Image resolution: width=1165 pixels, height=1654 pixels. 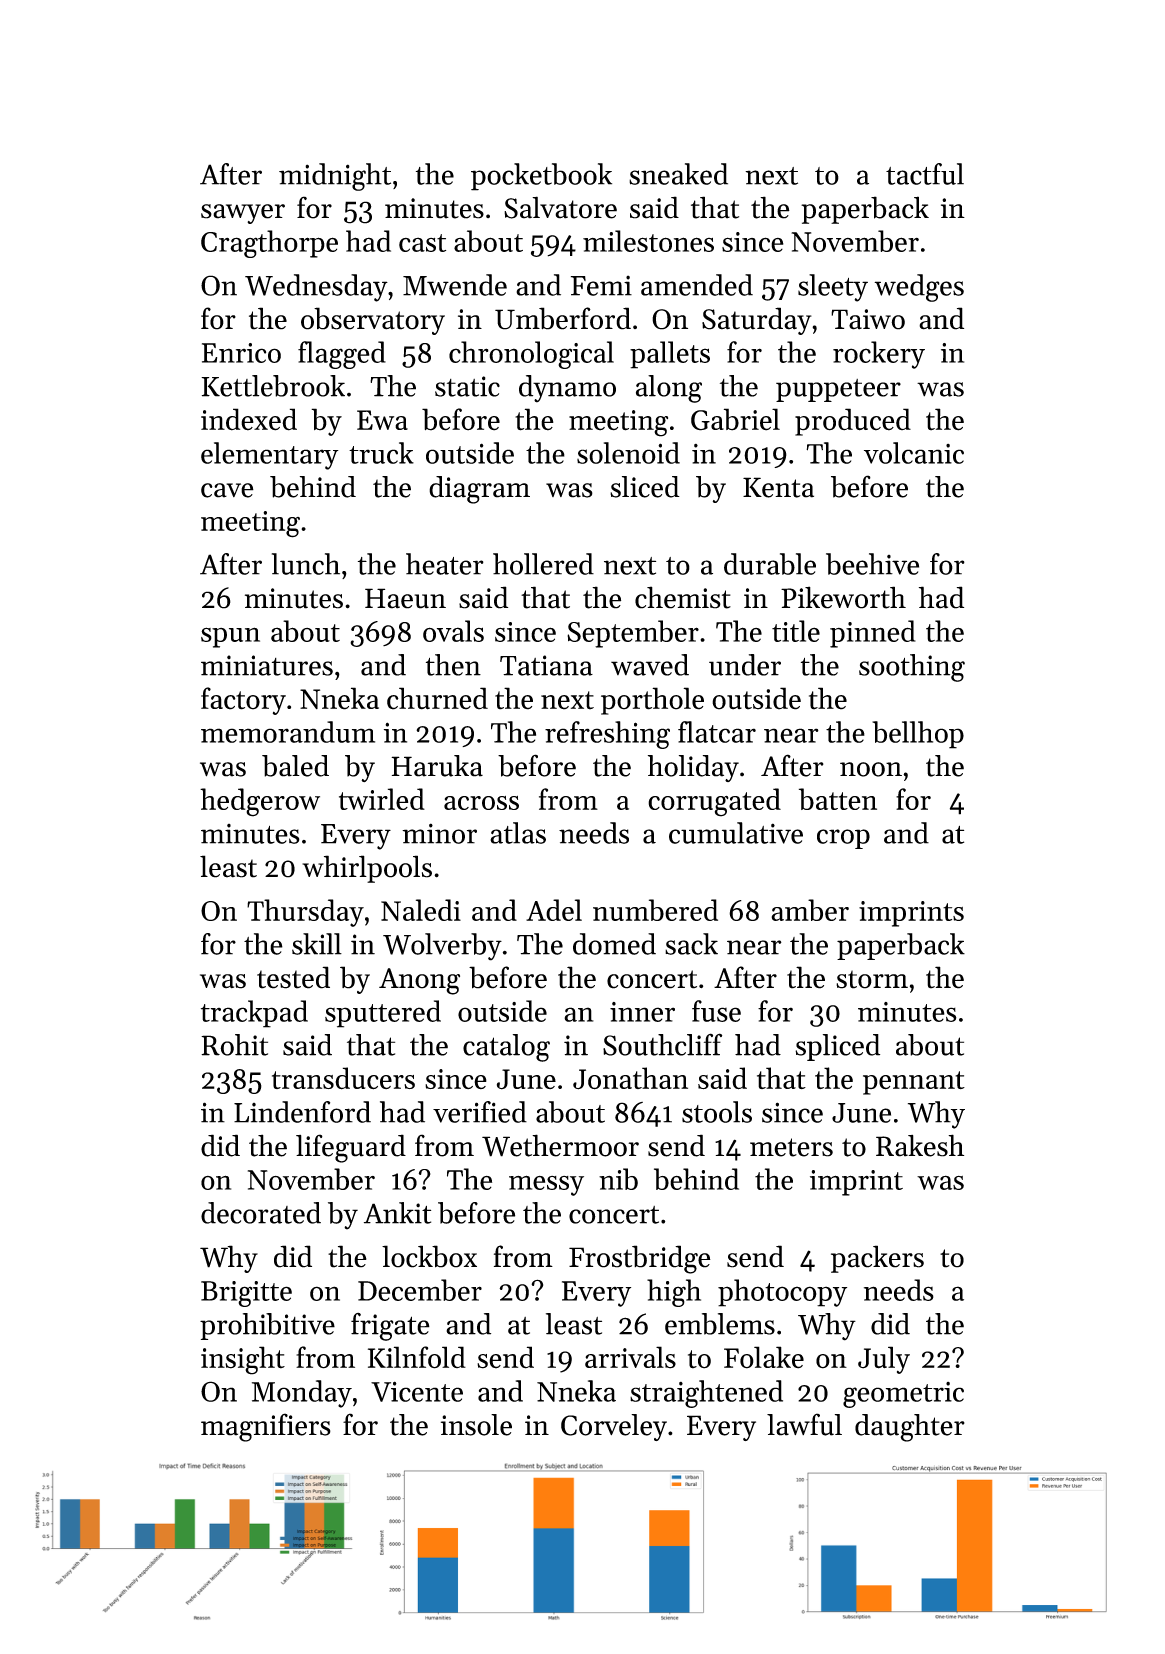 I want to click on beehive, so click(x=872, y=564).
